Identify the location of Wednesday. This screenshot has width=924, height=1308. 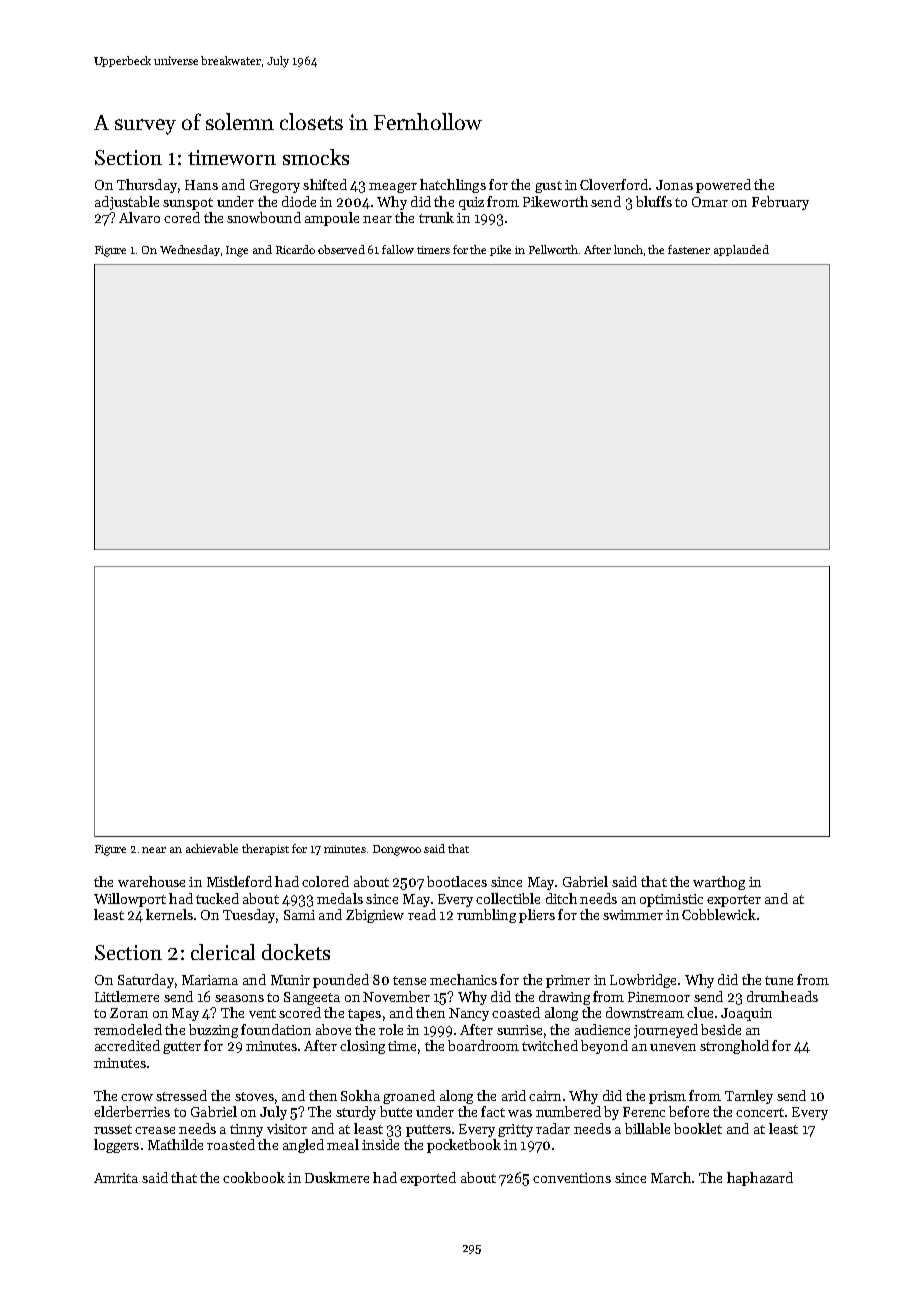
(190, 250).
